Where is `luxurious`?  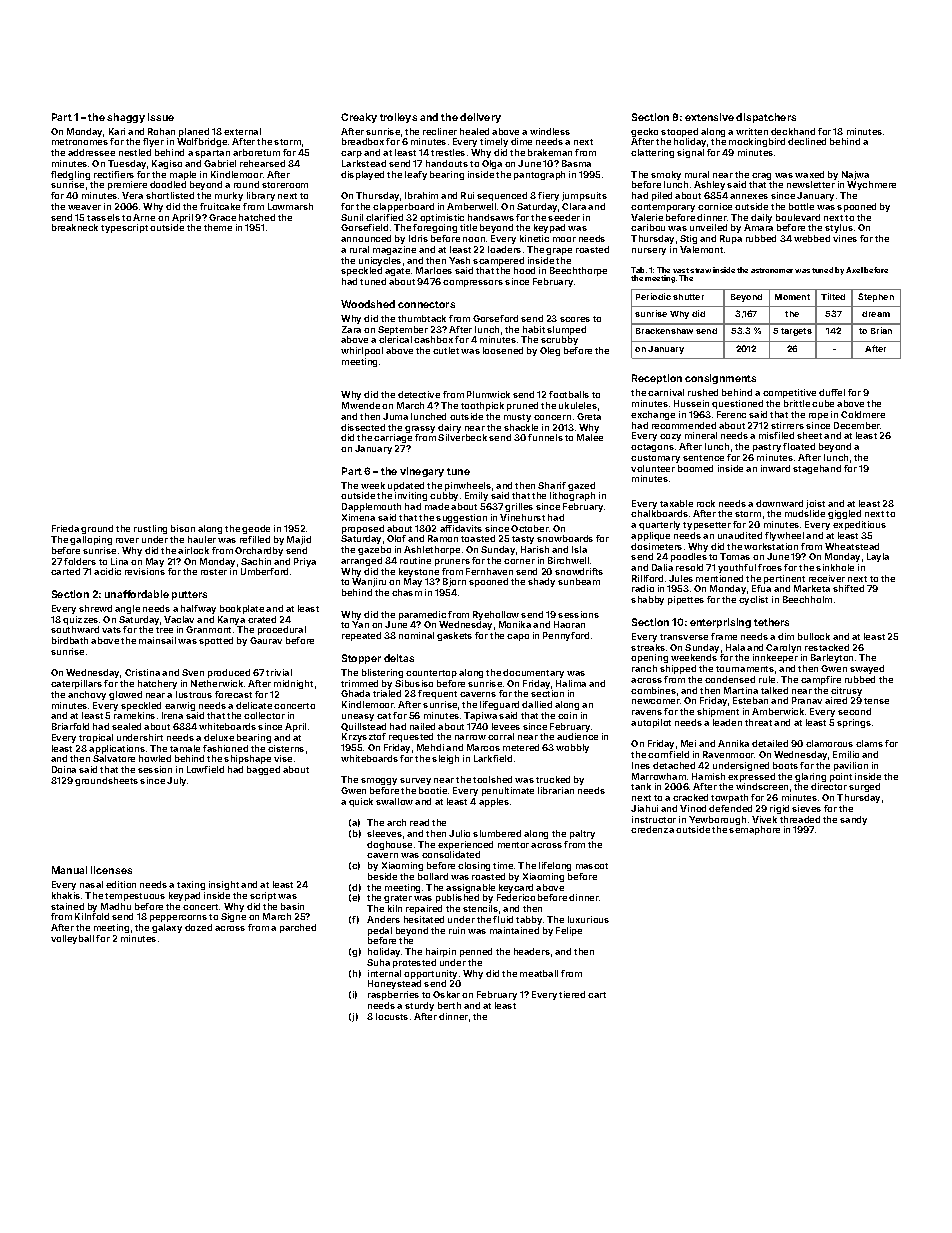
luxurious is located at coordinates (588, 919).
